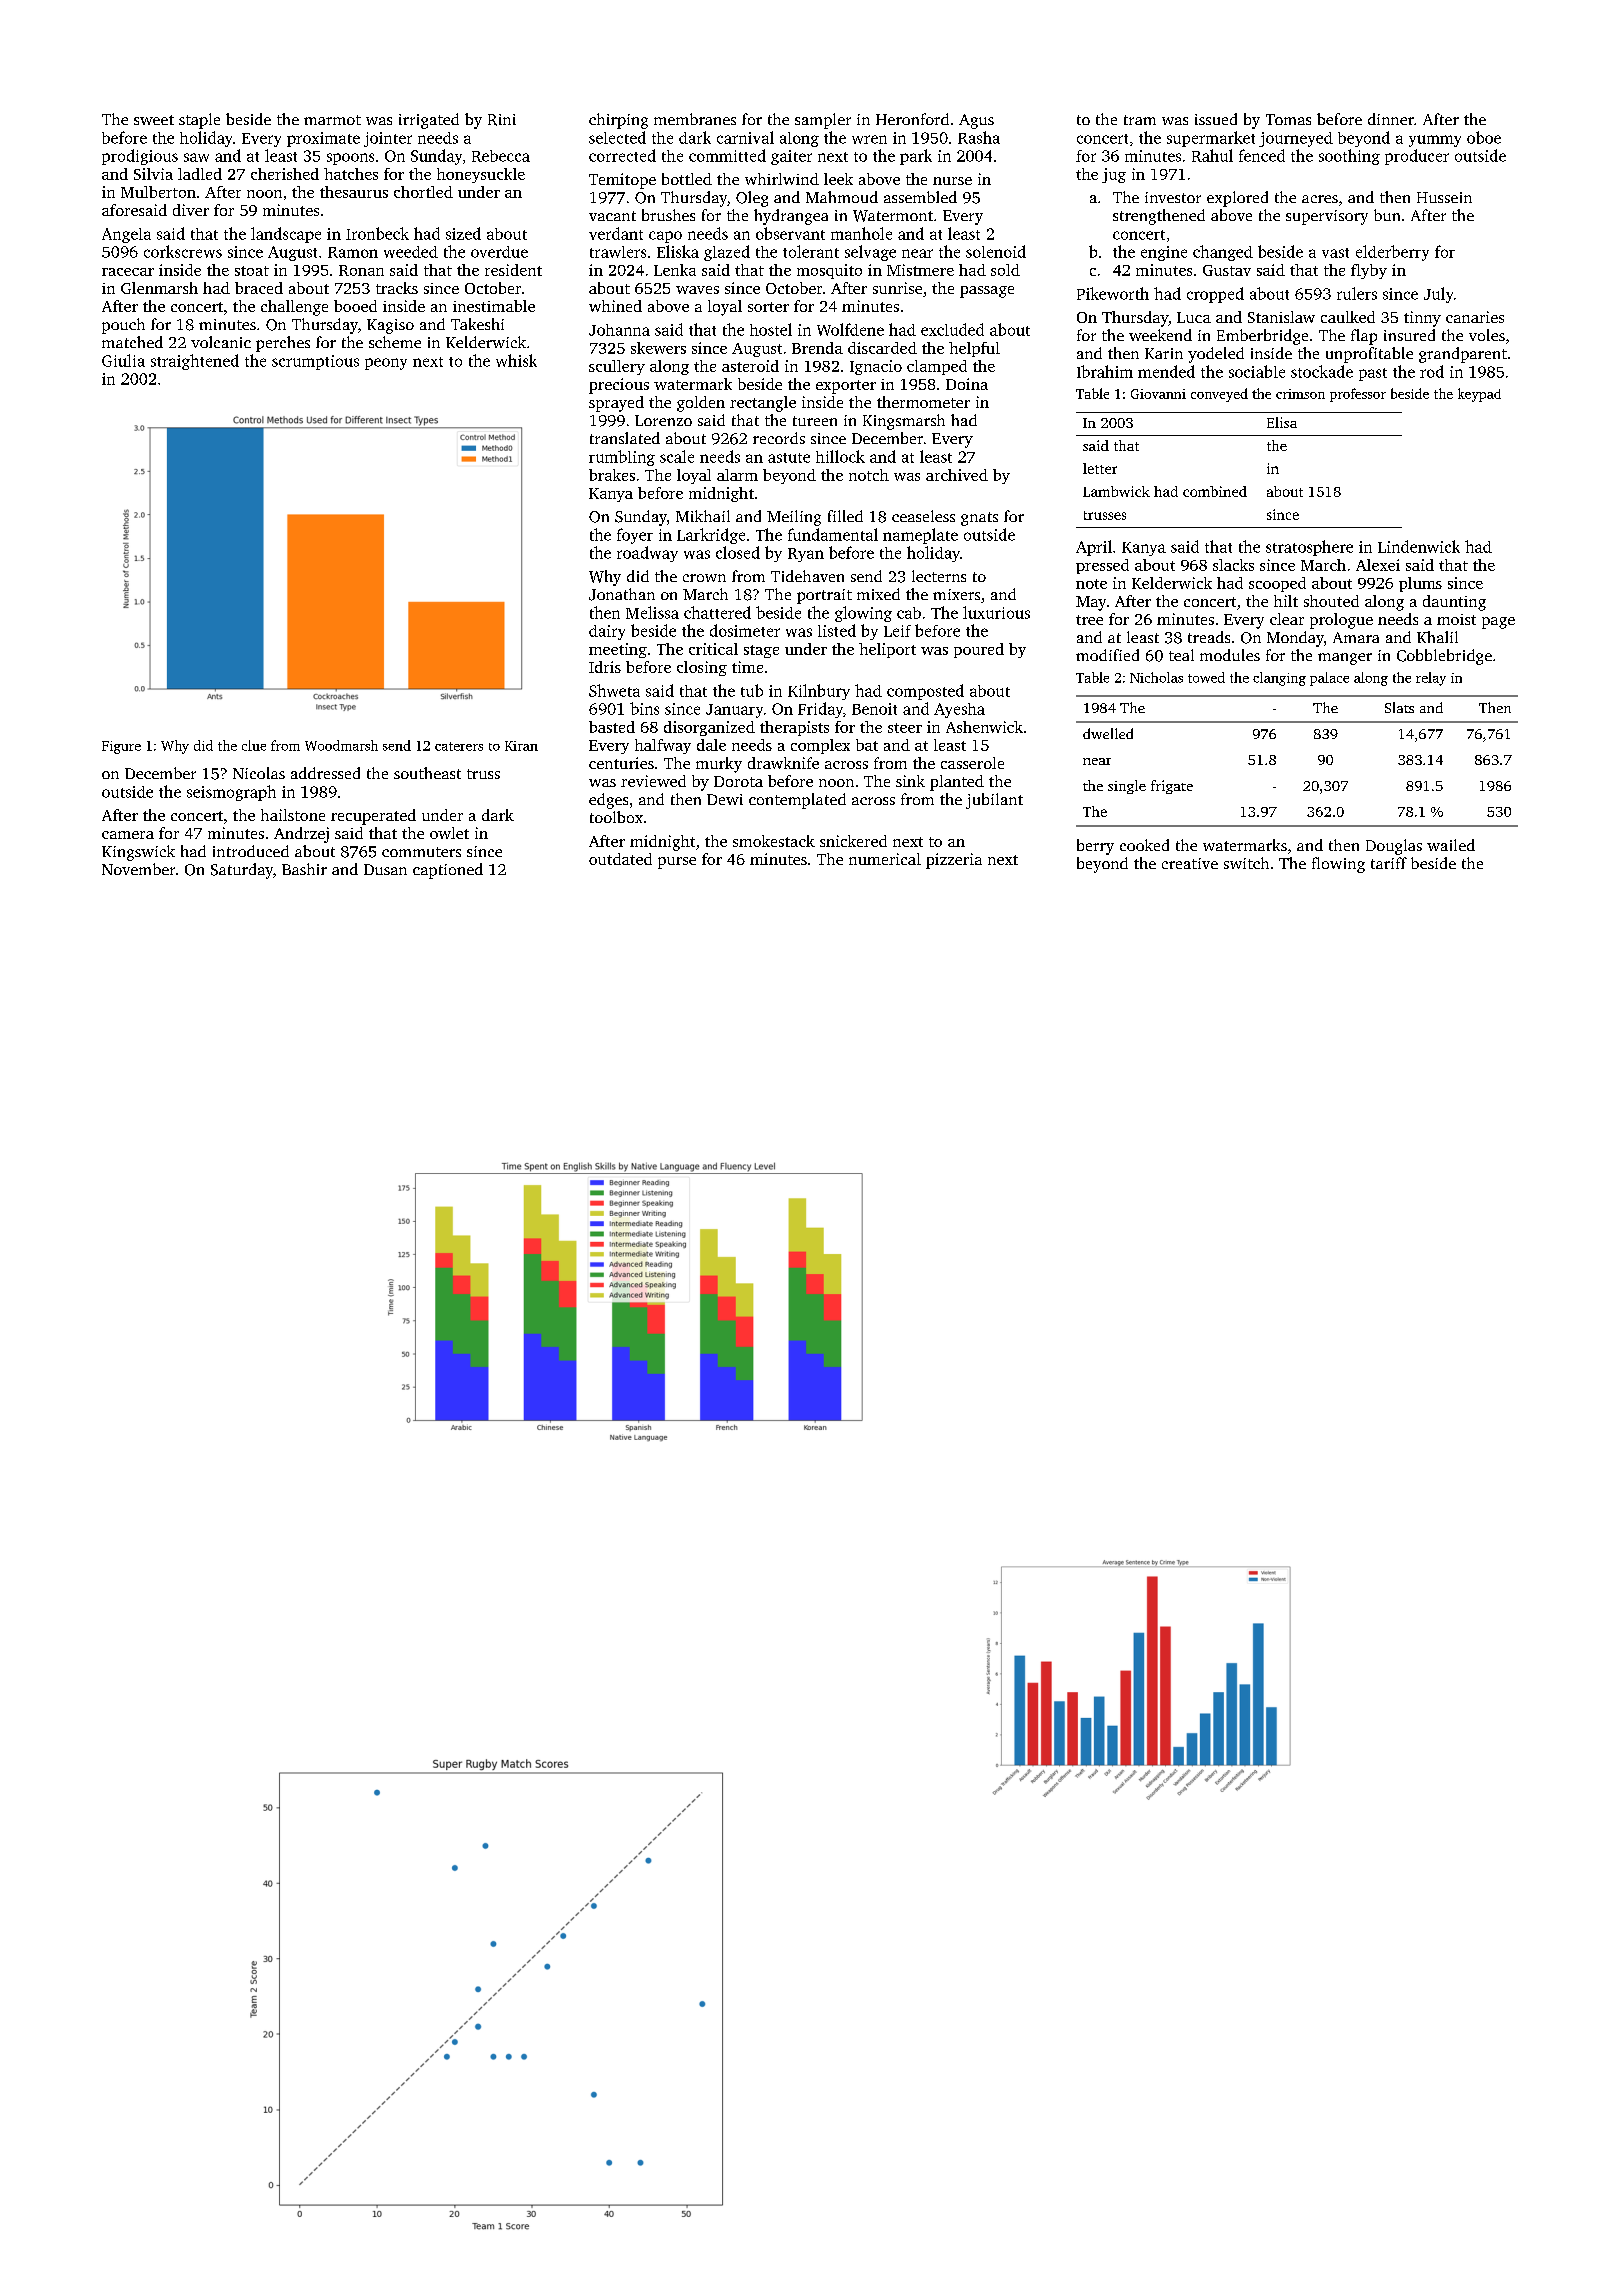 This image has width=1620, height=2292. I want to click on engine, so click(1164, 253).
